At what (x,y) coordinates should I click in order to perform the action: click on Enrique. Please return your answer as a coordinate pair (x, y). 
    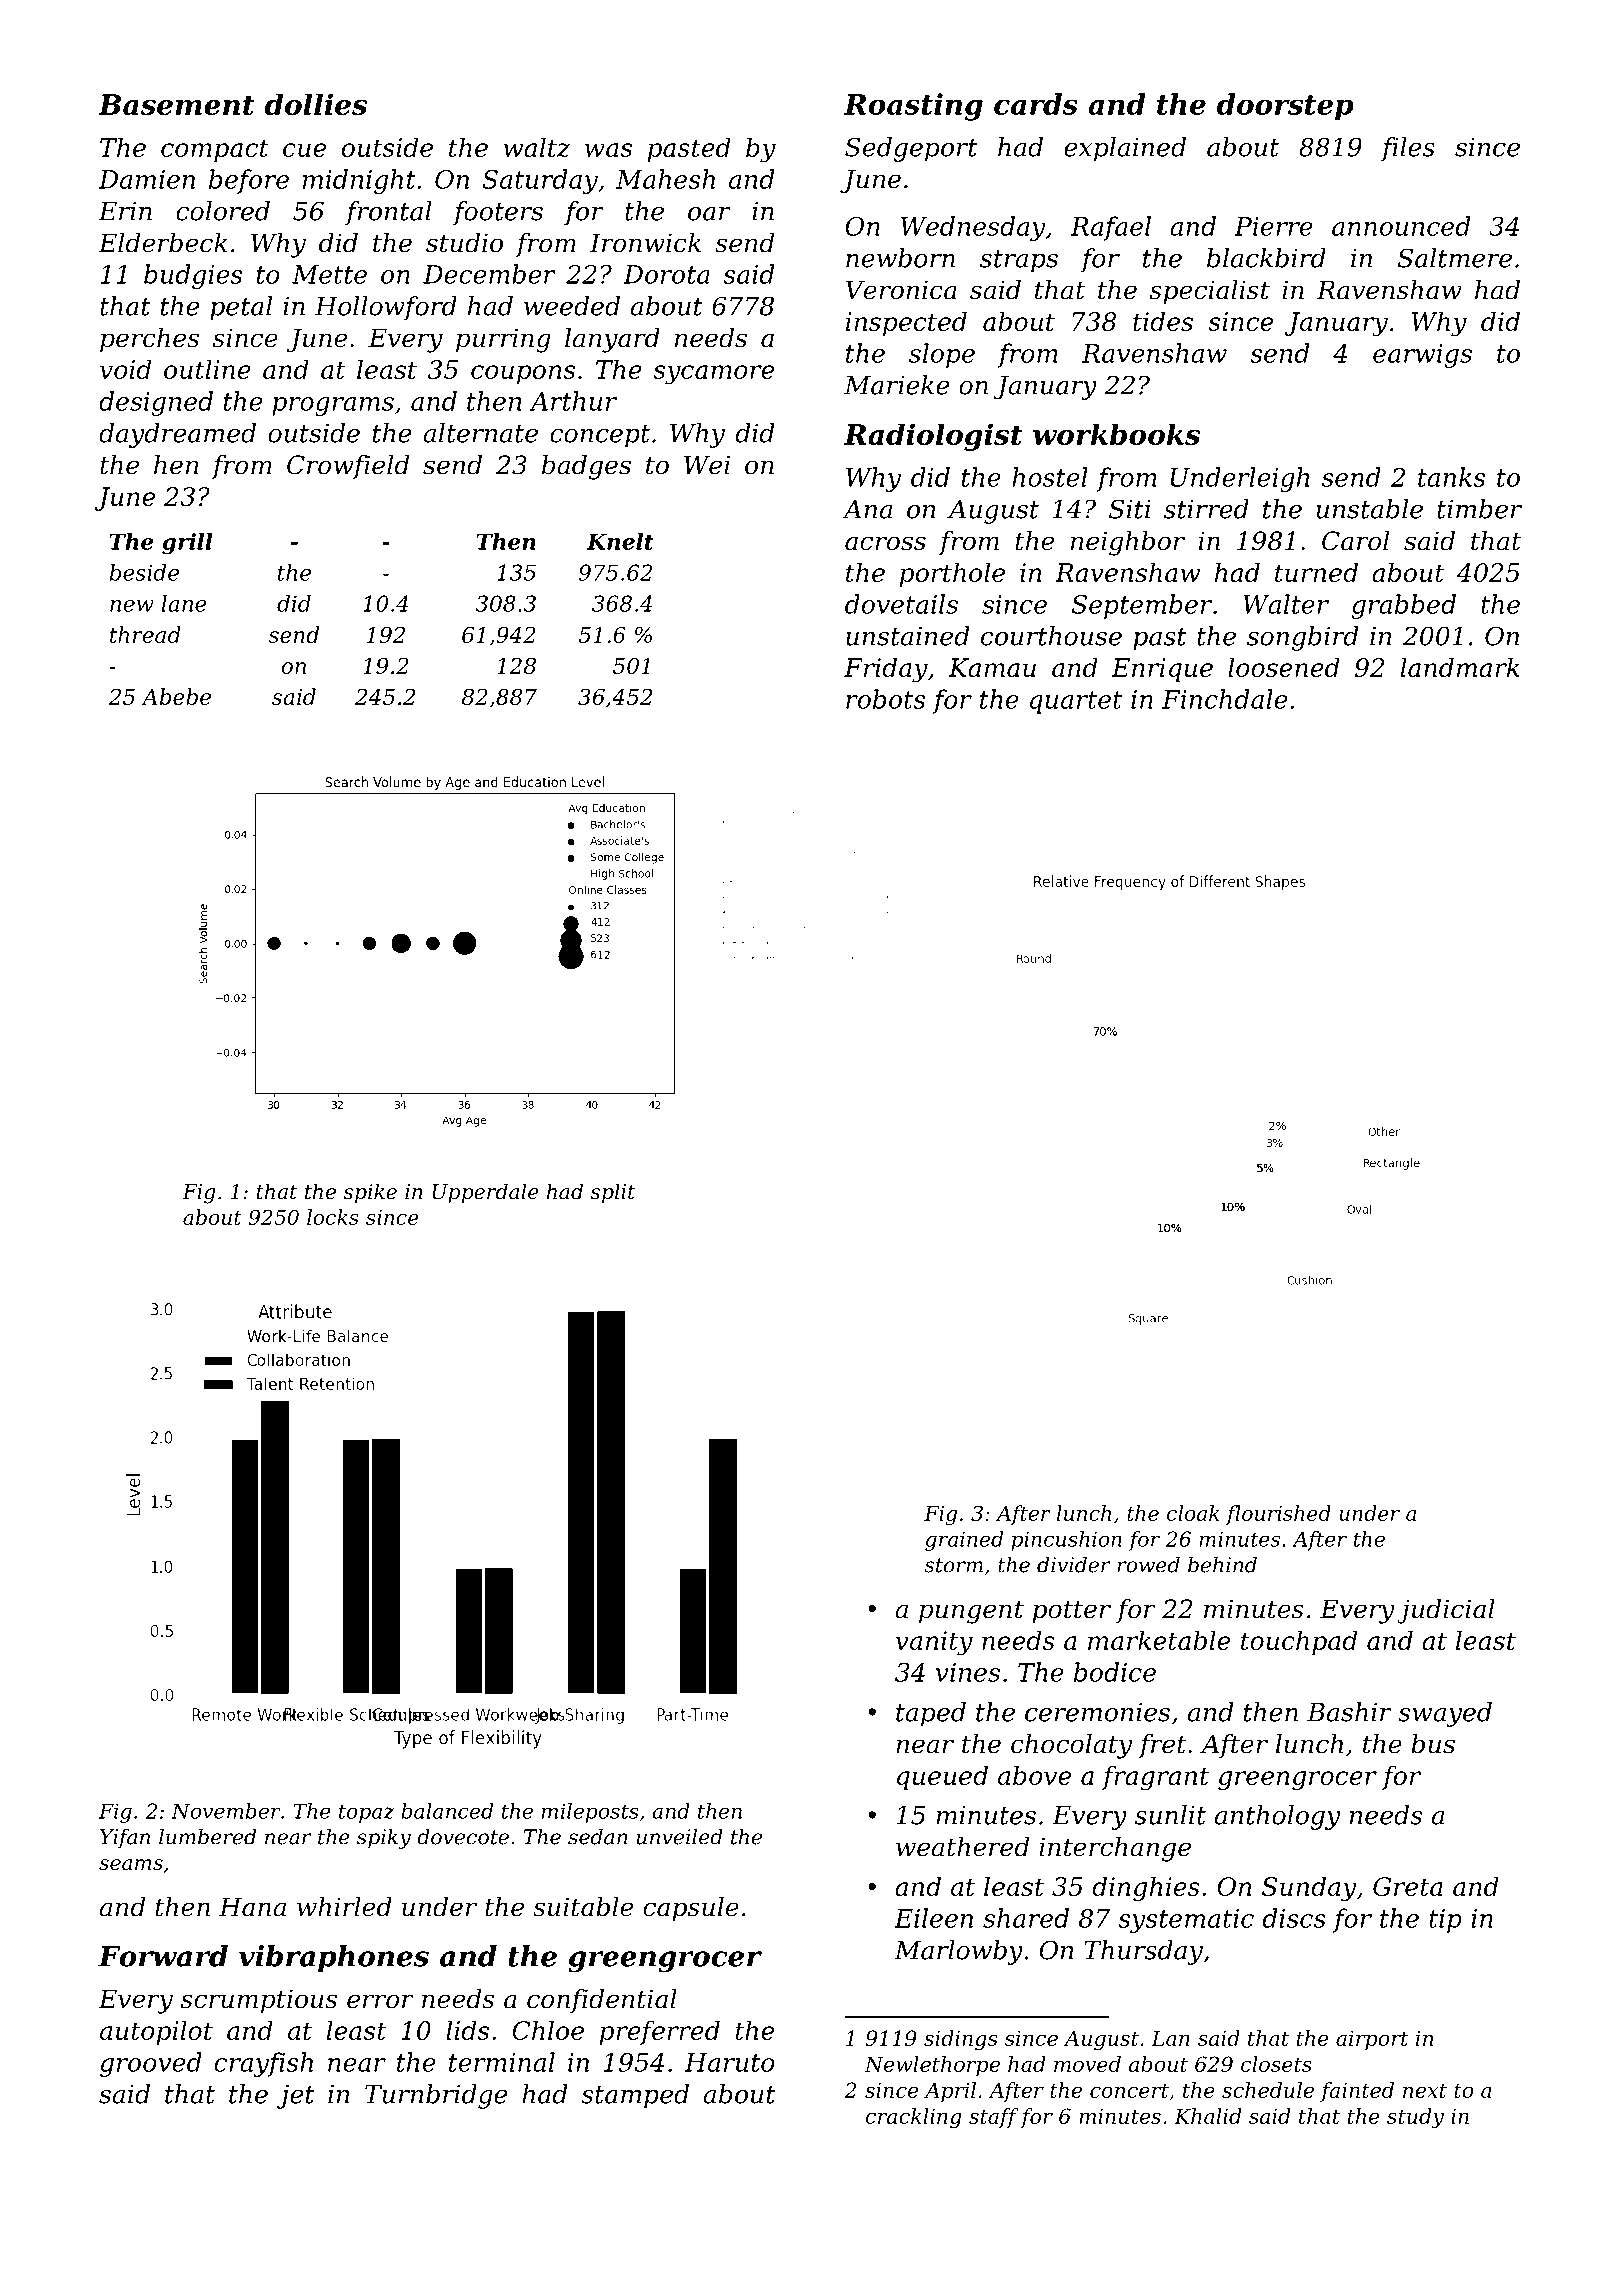
    Looking at the image, I should click on (1162, 670).
